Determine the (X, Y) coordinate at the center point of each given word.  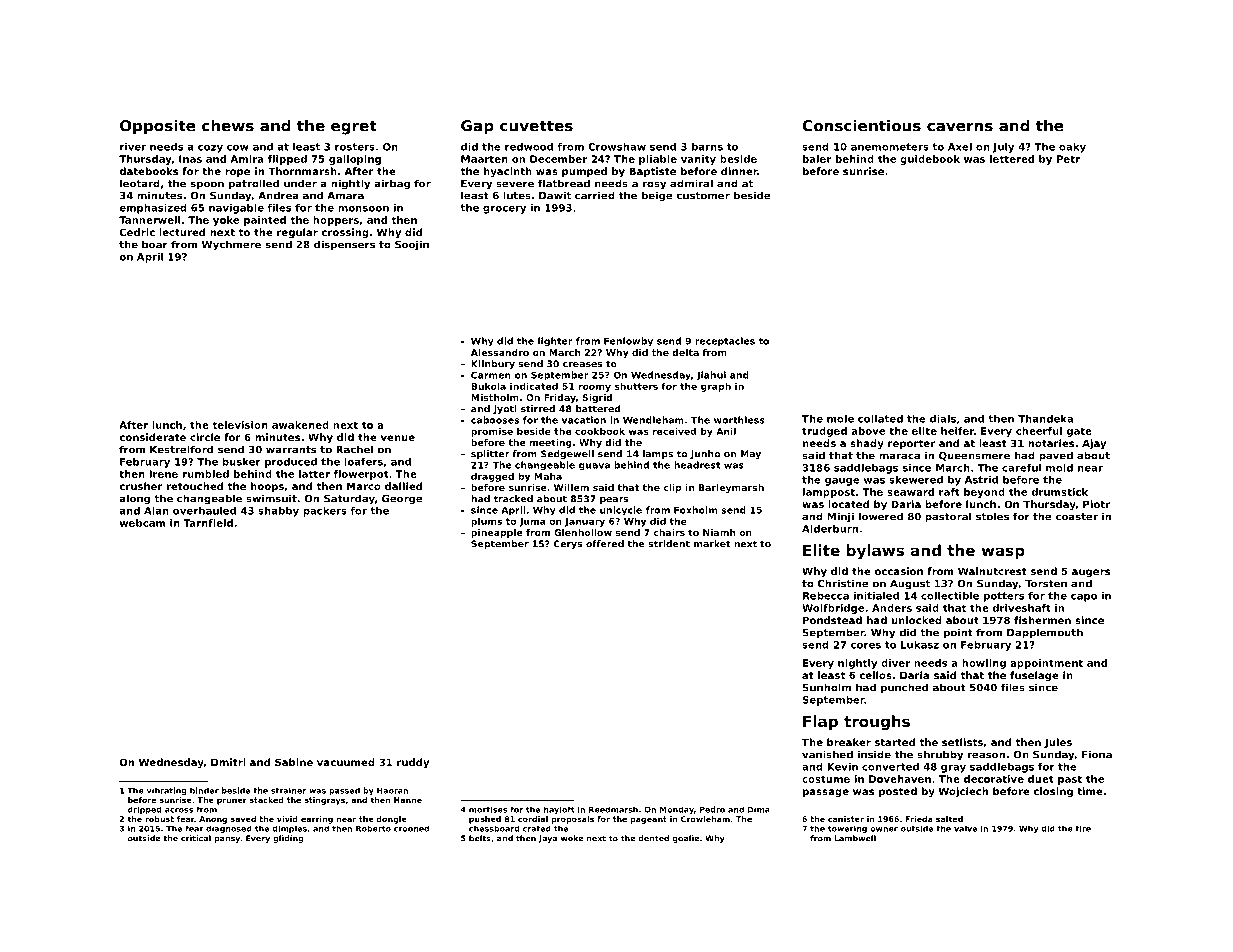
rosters (355, 147)
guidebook (930, 160)
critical (196, 838)
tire (1083, 829)
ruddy (413, 763)
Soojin (412, 245)
